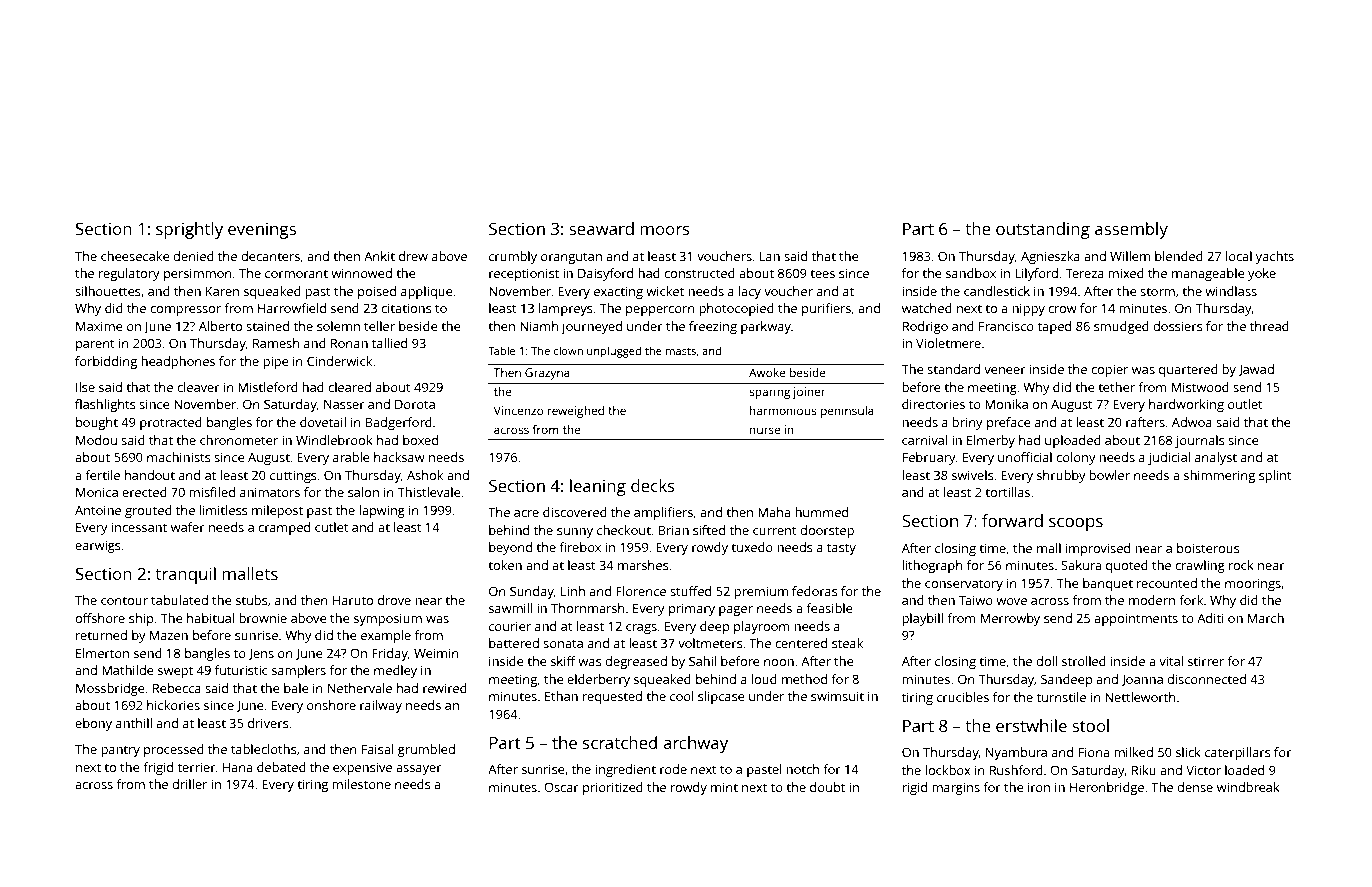 The image size is (1372, 887). What do you see at coordinates (779, 662) in the screenshot?
I see `noon` at bounding box center [779, 662].
